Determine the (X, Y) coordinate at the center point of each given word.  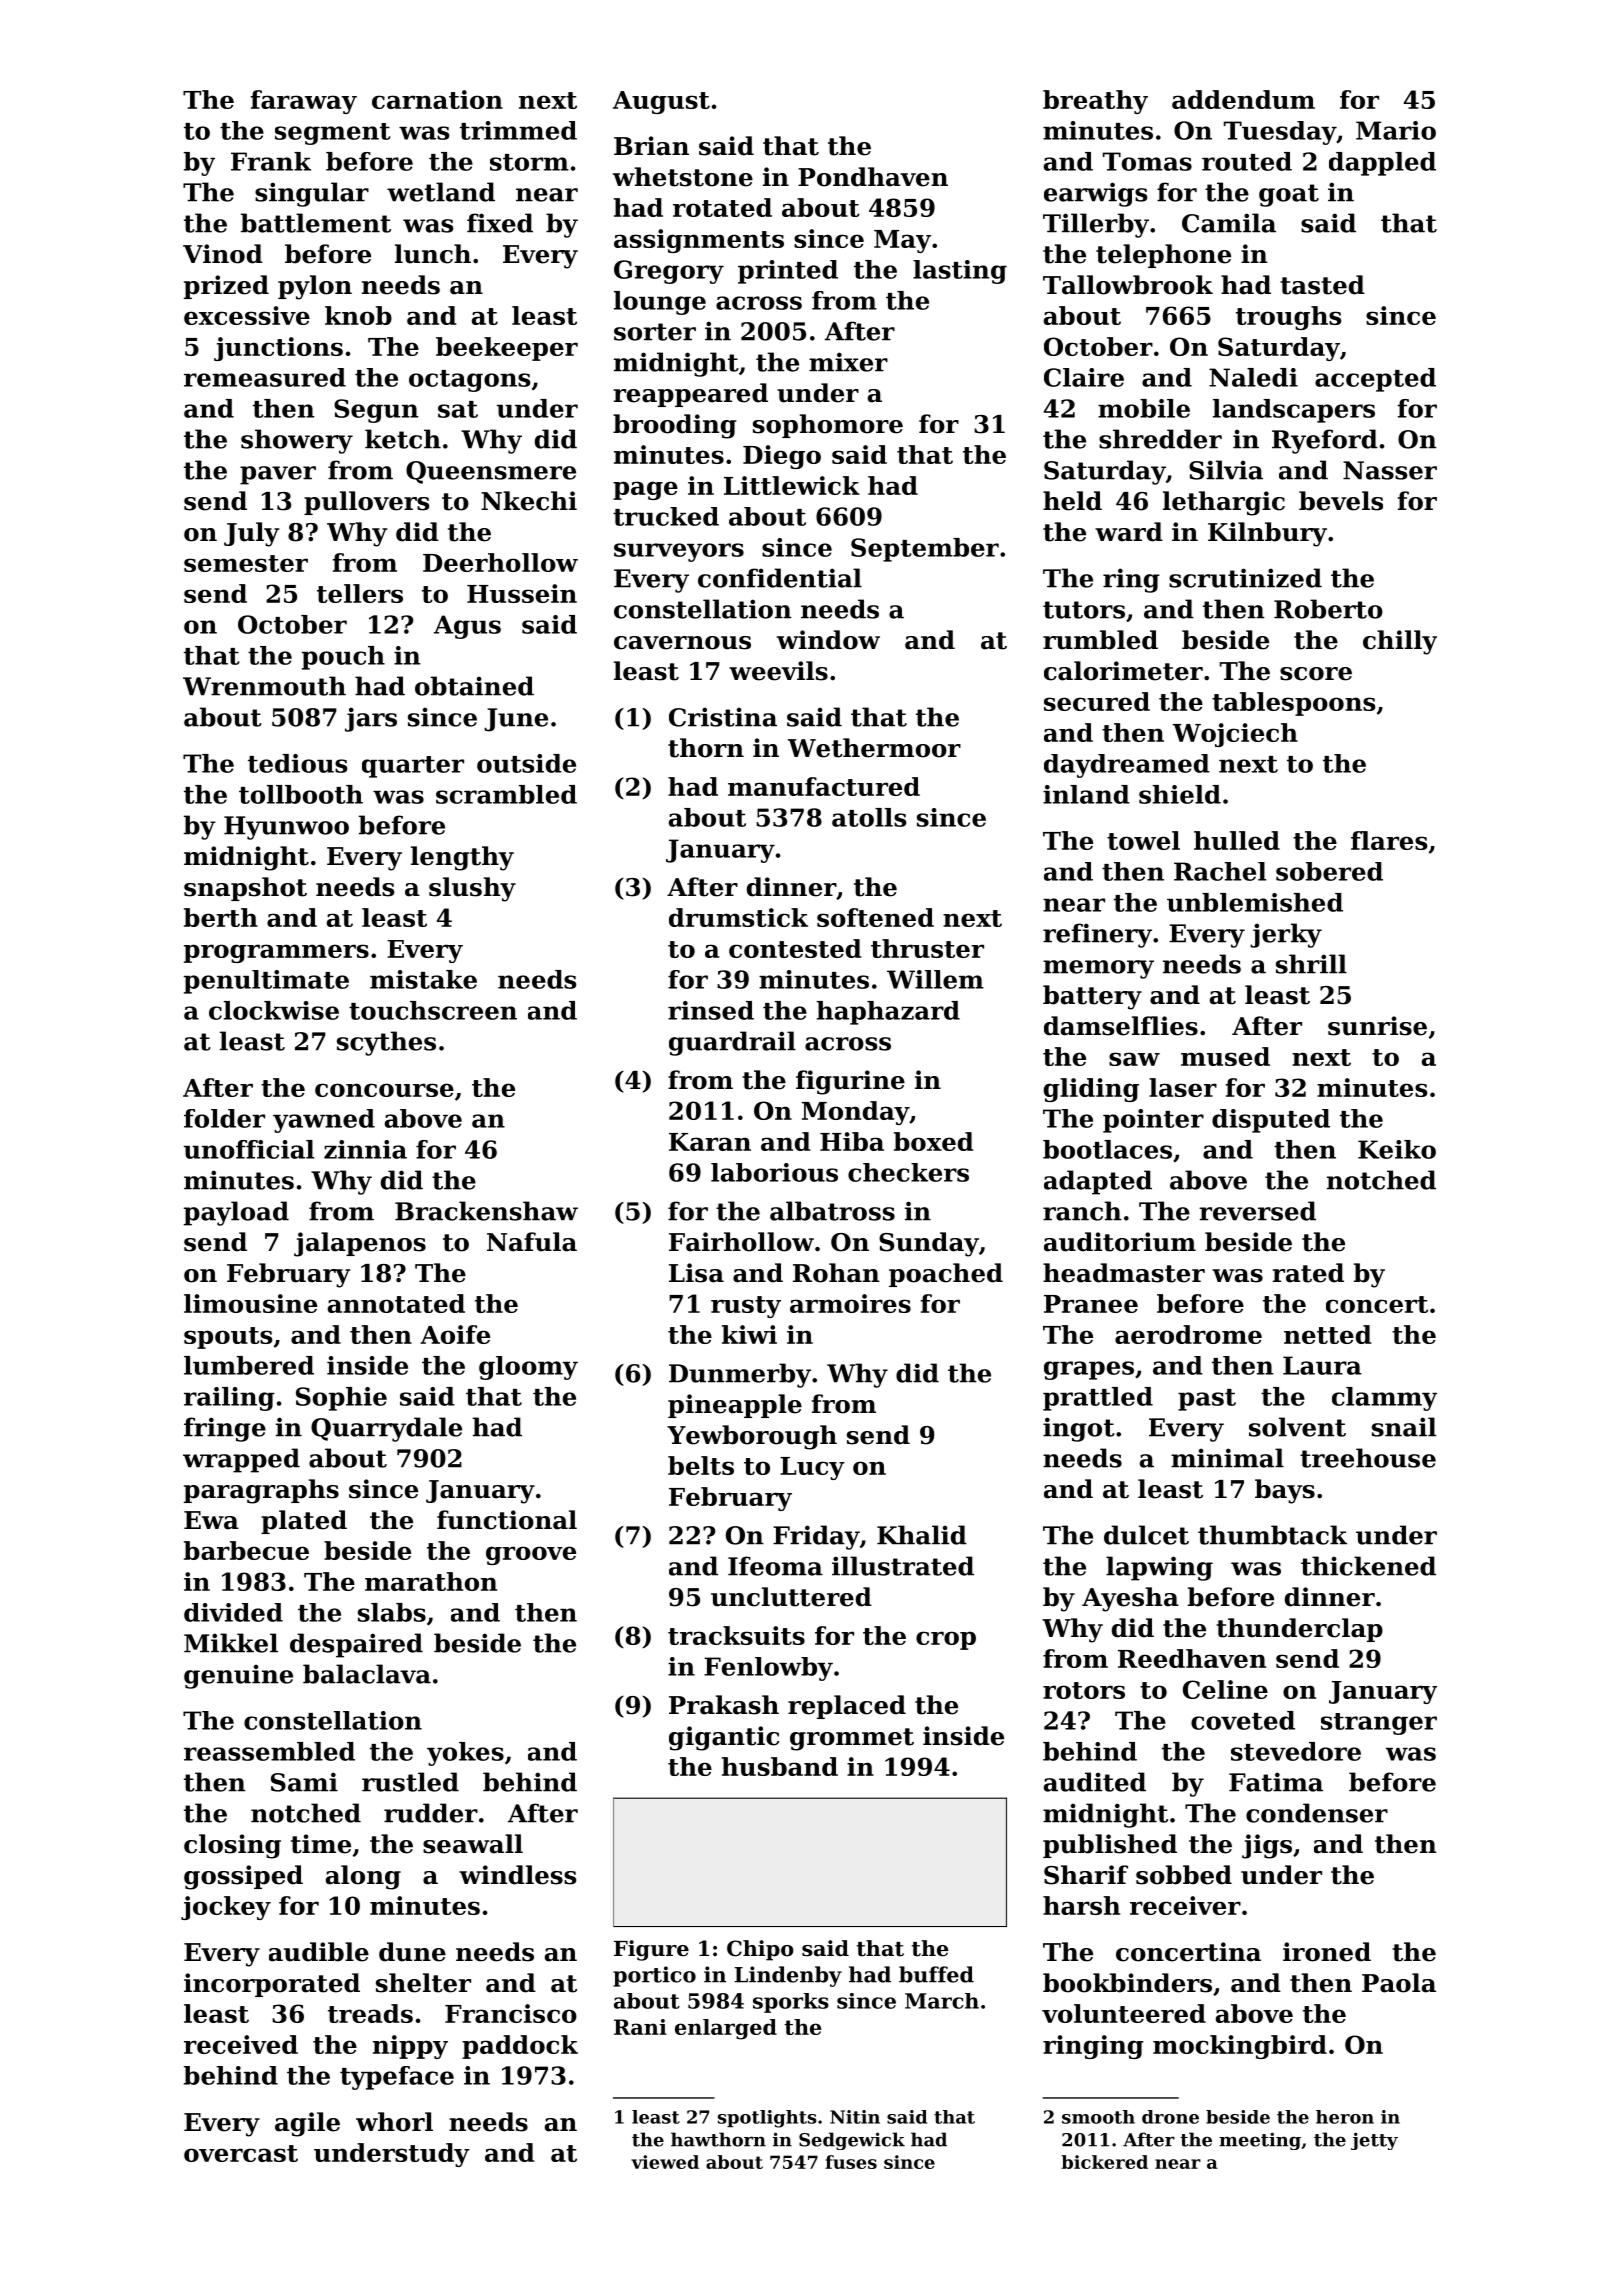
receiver (1185, 1905)
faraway (304, 102)
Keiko (1397, 1149)
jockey (226, 1908)
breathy (1095, 102)
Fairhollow (741, 1242)
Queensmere (491, 472)
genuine (238, 1676)
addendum (1243, 99)
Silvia (1226, 470)
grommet (852, 1739)
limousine (250, 1303)
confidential (780, 578)
